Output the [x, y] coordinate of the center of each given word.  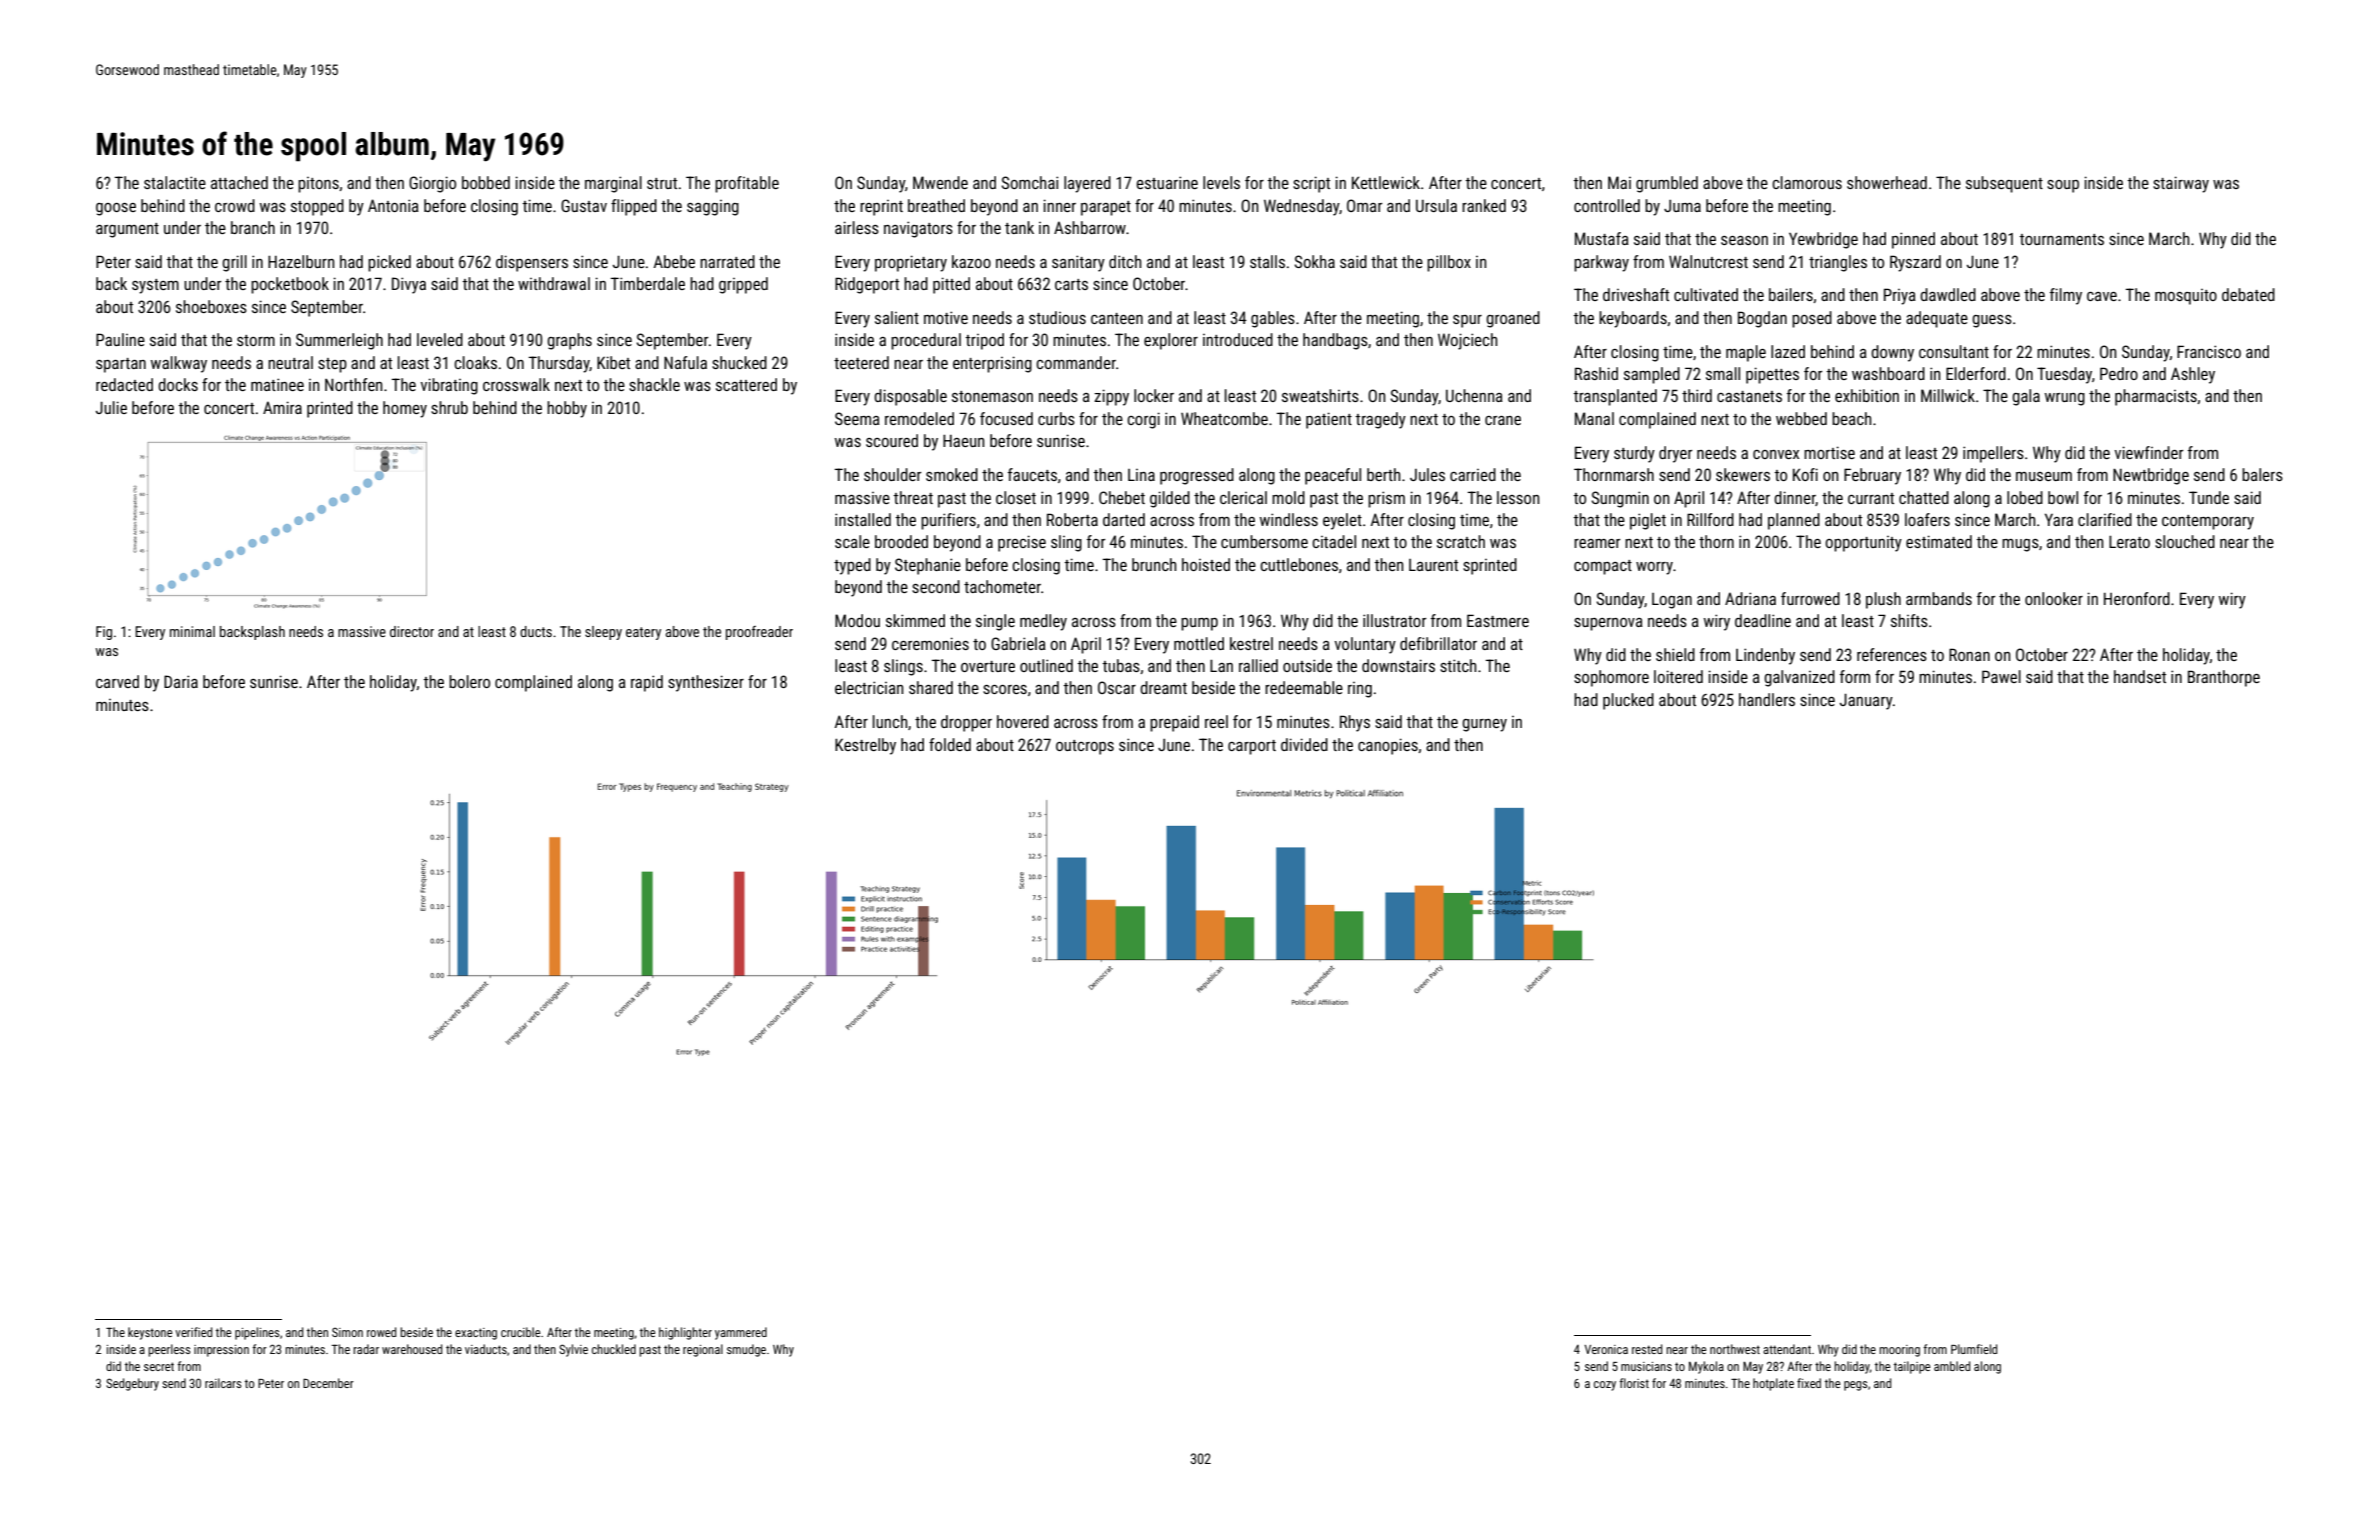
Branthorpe [2224, 678]
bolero [469, 681]
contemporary [2208, 522]
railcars [223, 1383]
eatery [643, 633]
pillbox [1449, 263]
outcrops [1085, 747]
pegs [1856, 1386]
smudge [746, 1350]
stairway [2181, 184]
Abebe [674, 261]
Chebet [1122, 497]
